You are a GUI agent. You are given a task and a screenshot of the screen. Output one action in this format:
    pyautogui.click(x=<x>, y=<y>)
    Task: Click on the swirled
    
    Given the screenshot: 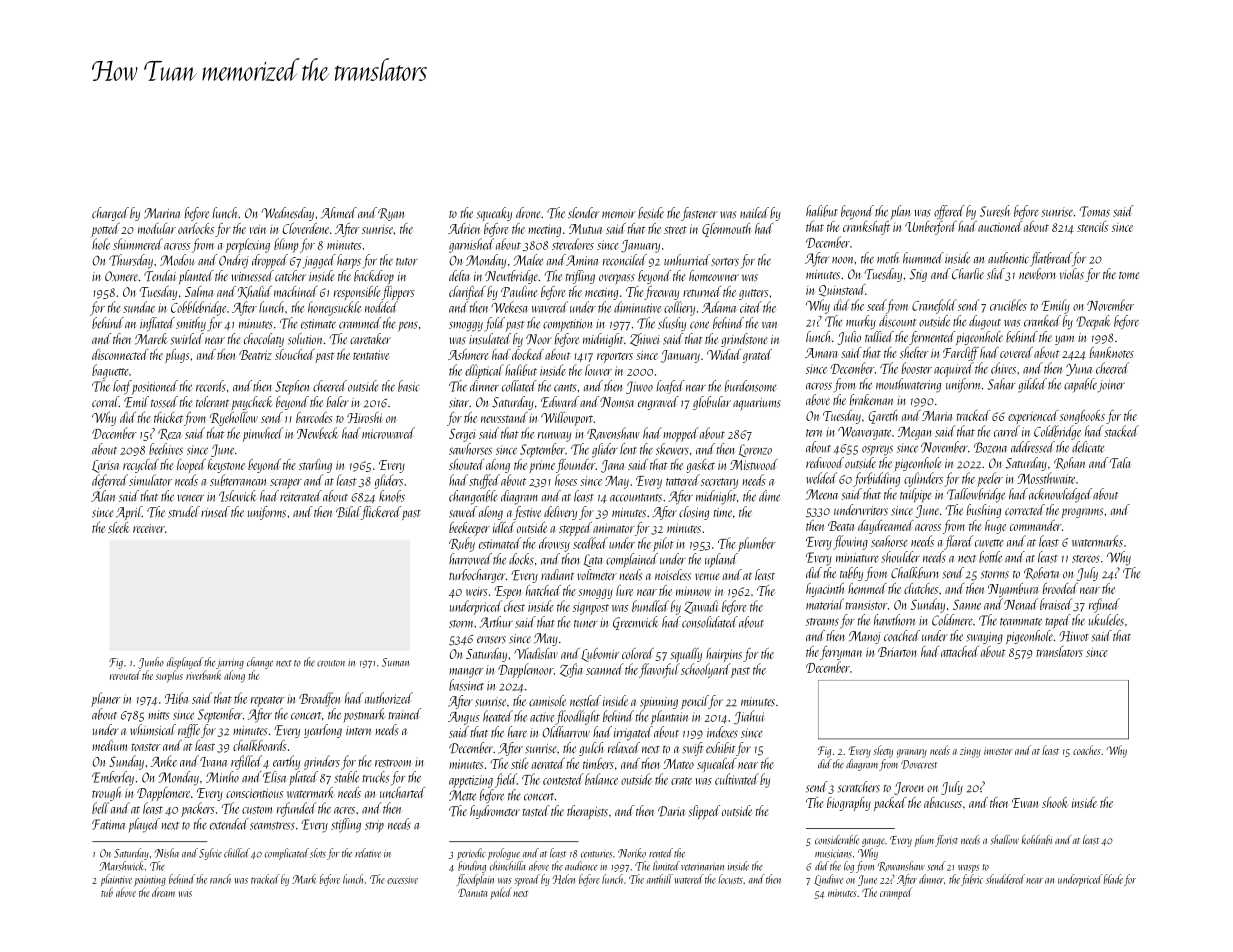 What is the action you would take?
    pyautogui.click(x=187, y=339)
